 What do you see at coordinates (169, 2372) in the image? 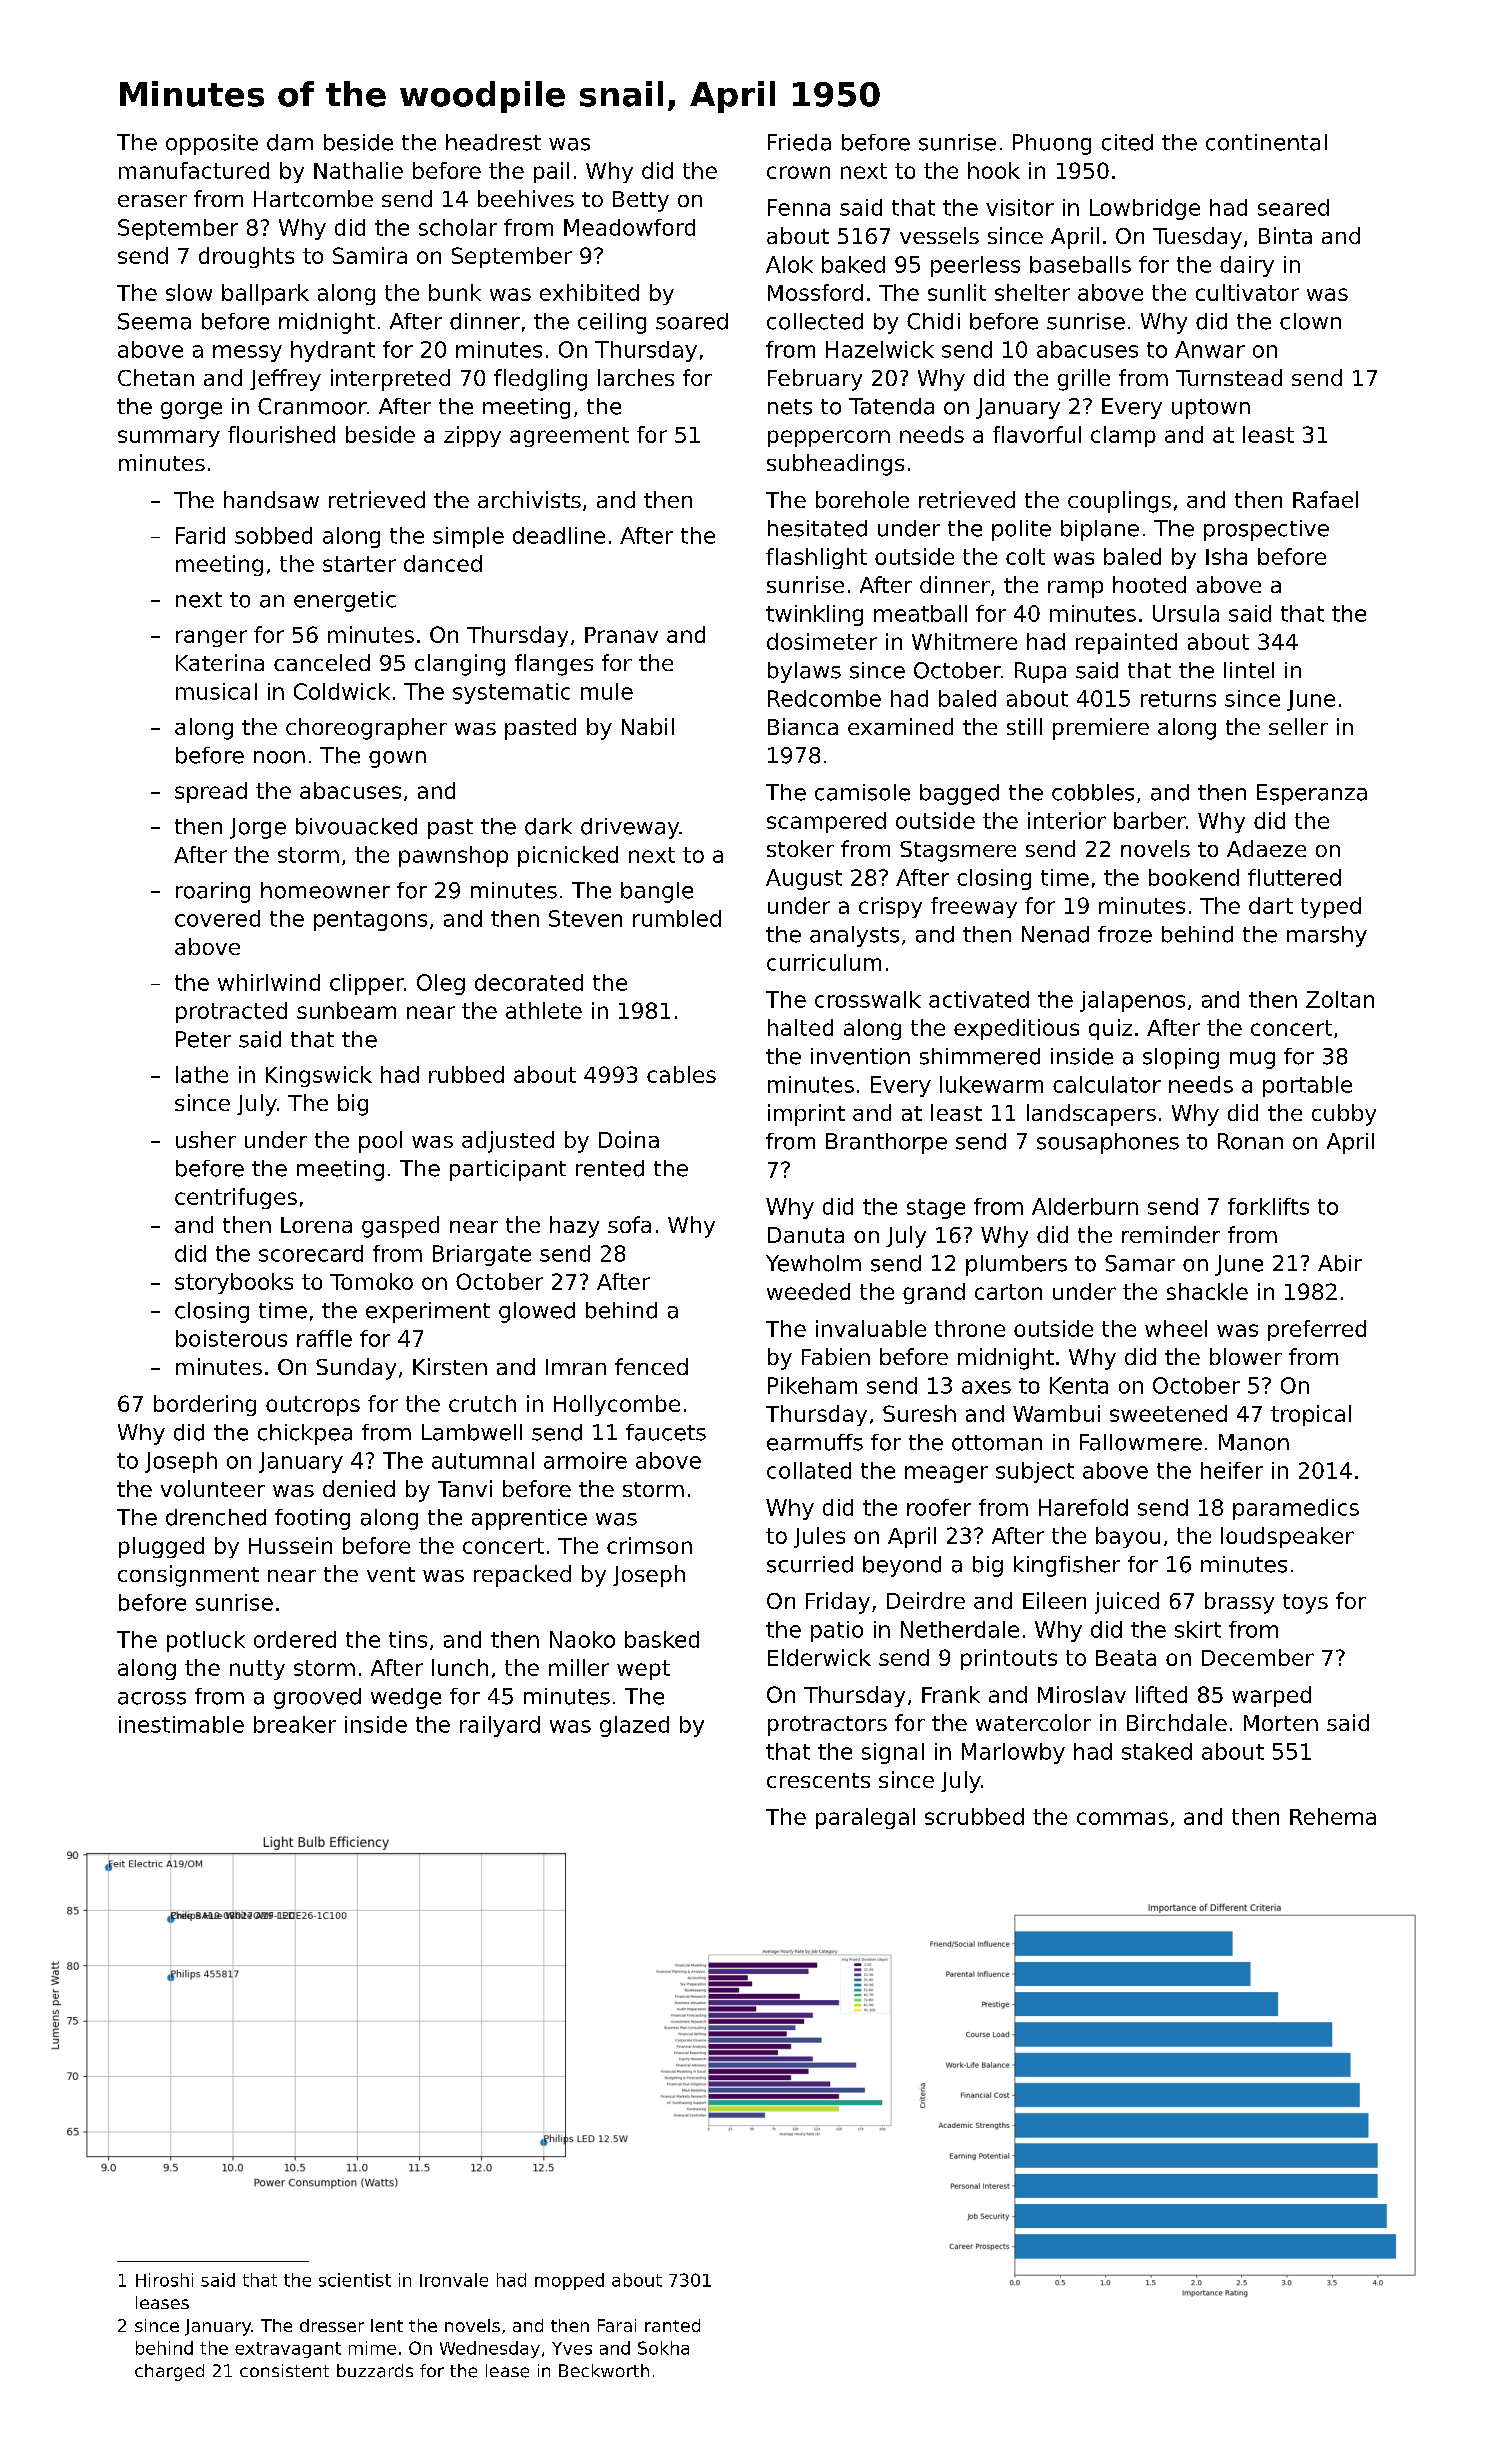
I see `charged` at bounding box center [169, 2372].
